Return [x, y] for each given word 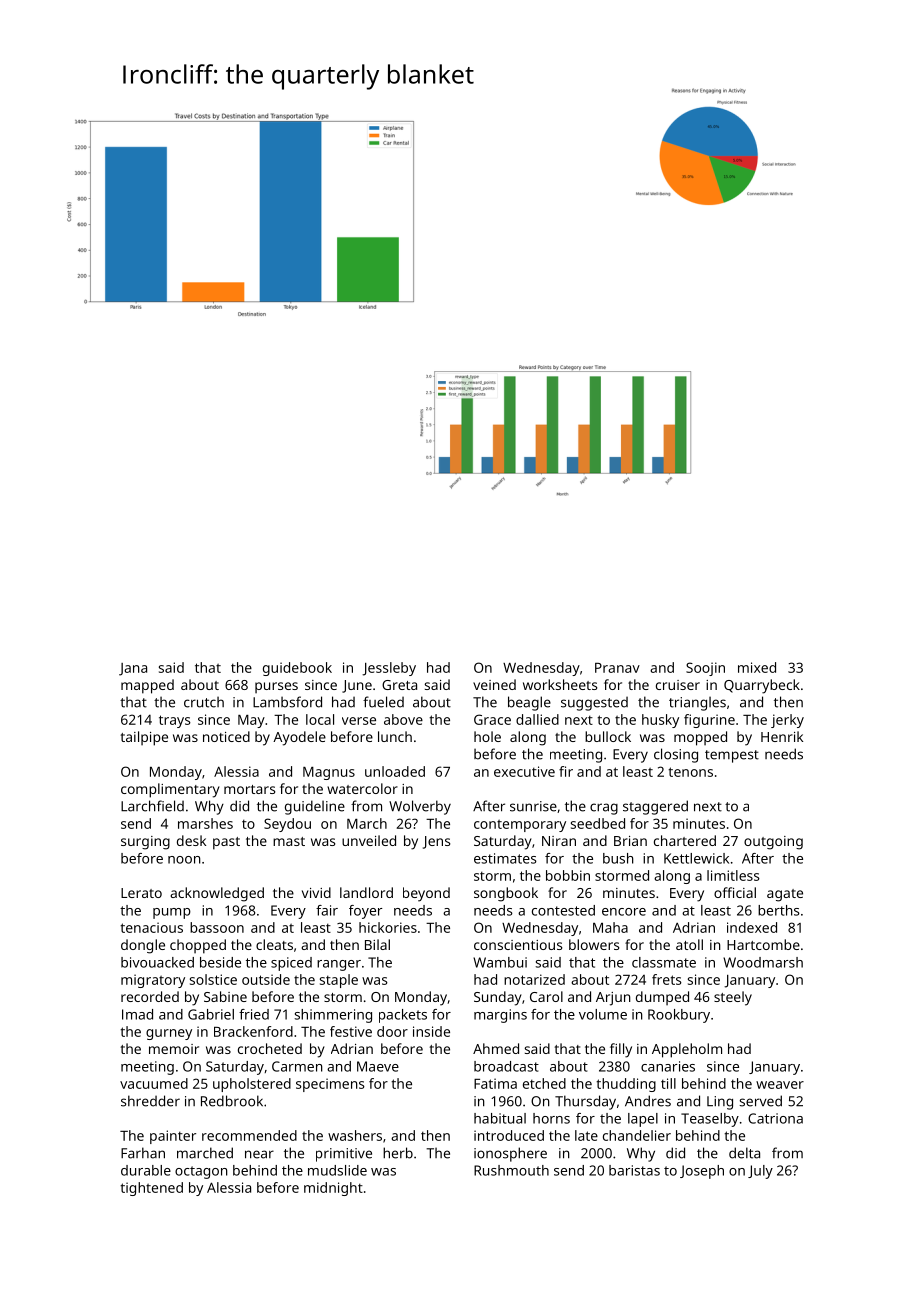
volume [603, 1014]
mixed [757, 667]
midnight [333, 1189]
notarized [534, 979]
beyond [426, 894]
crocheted [270, 1048]
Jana [133, 669]
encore [624, 912]
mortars [249, 789]
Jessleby [389, 669]
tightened [151, 1189]
